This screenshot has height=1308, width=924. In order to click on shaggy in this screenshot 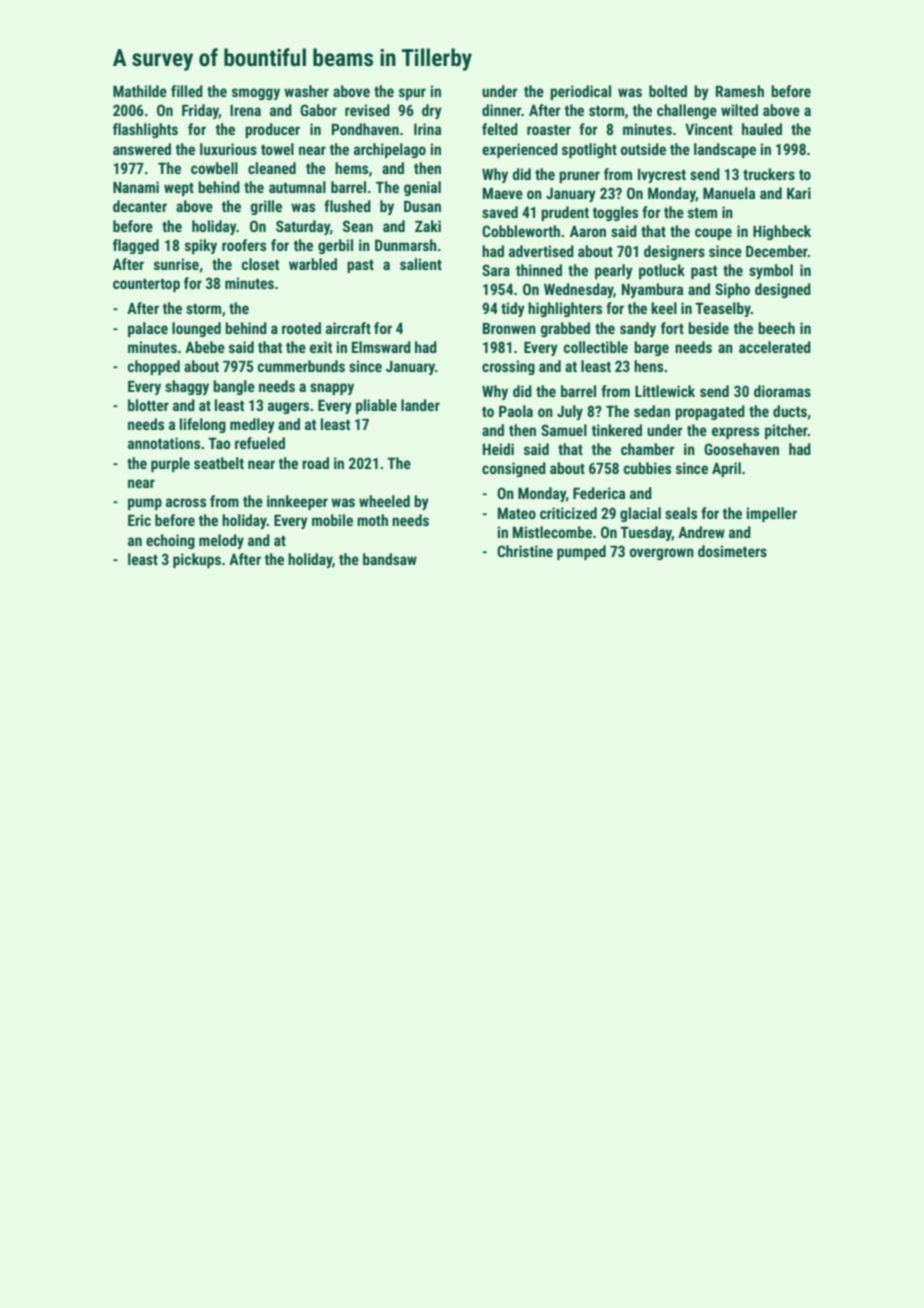, I will do `click(187, 387)`.
